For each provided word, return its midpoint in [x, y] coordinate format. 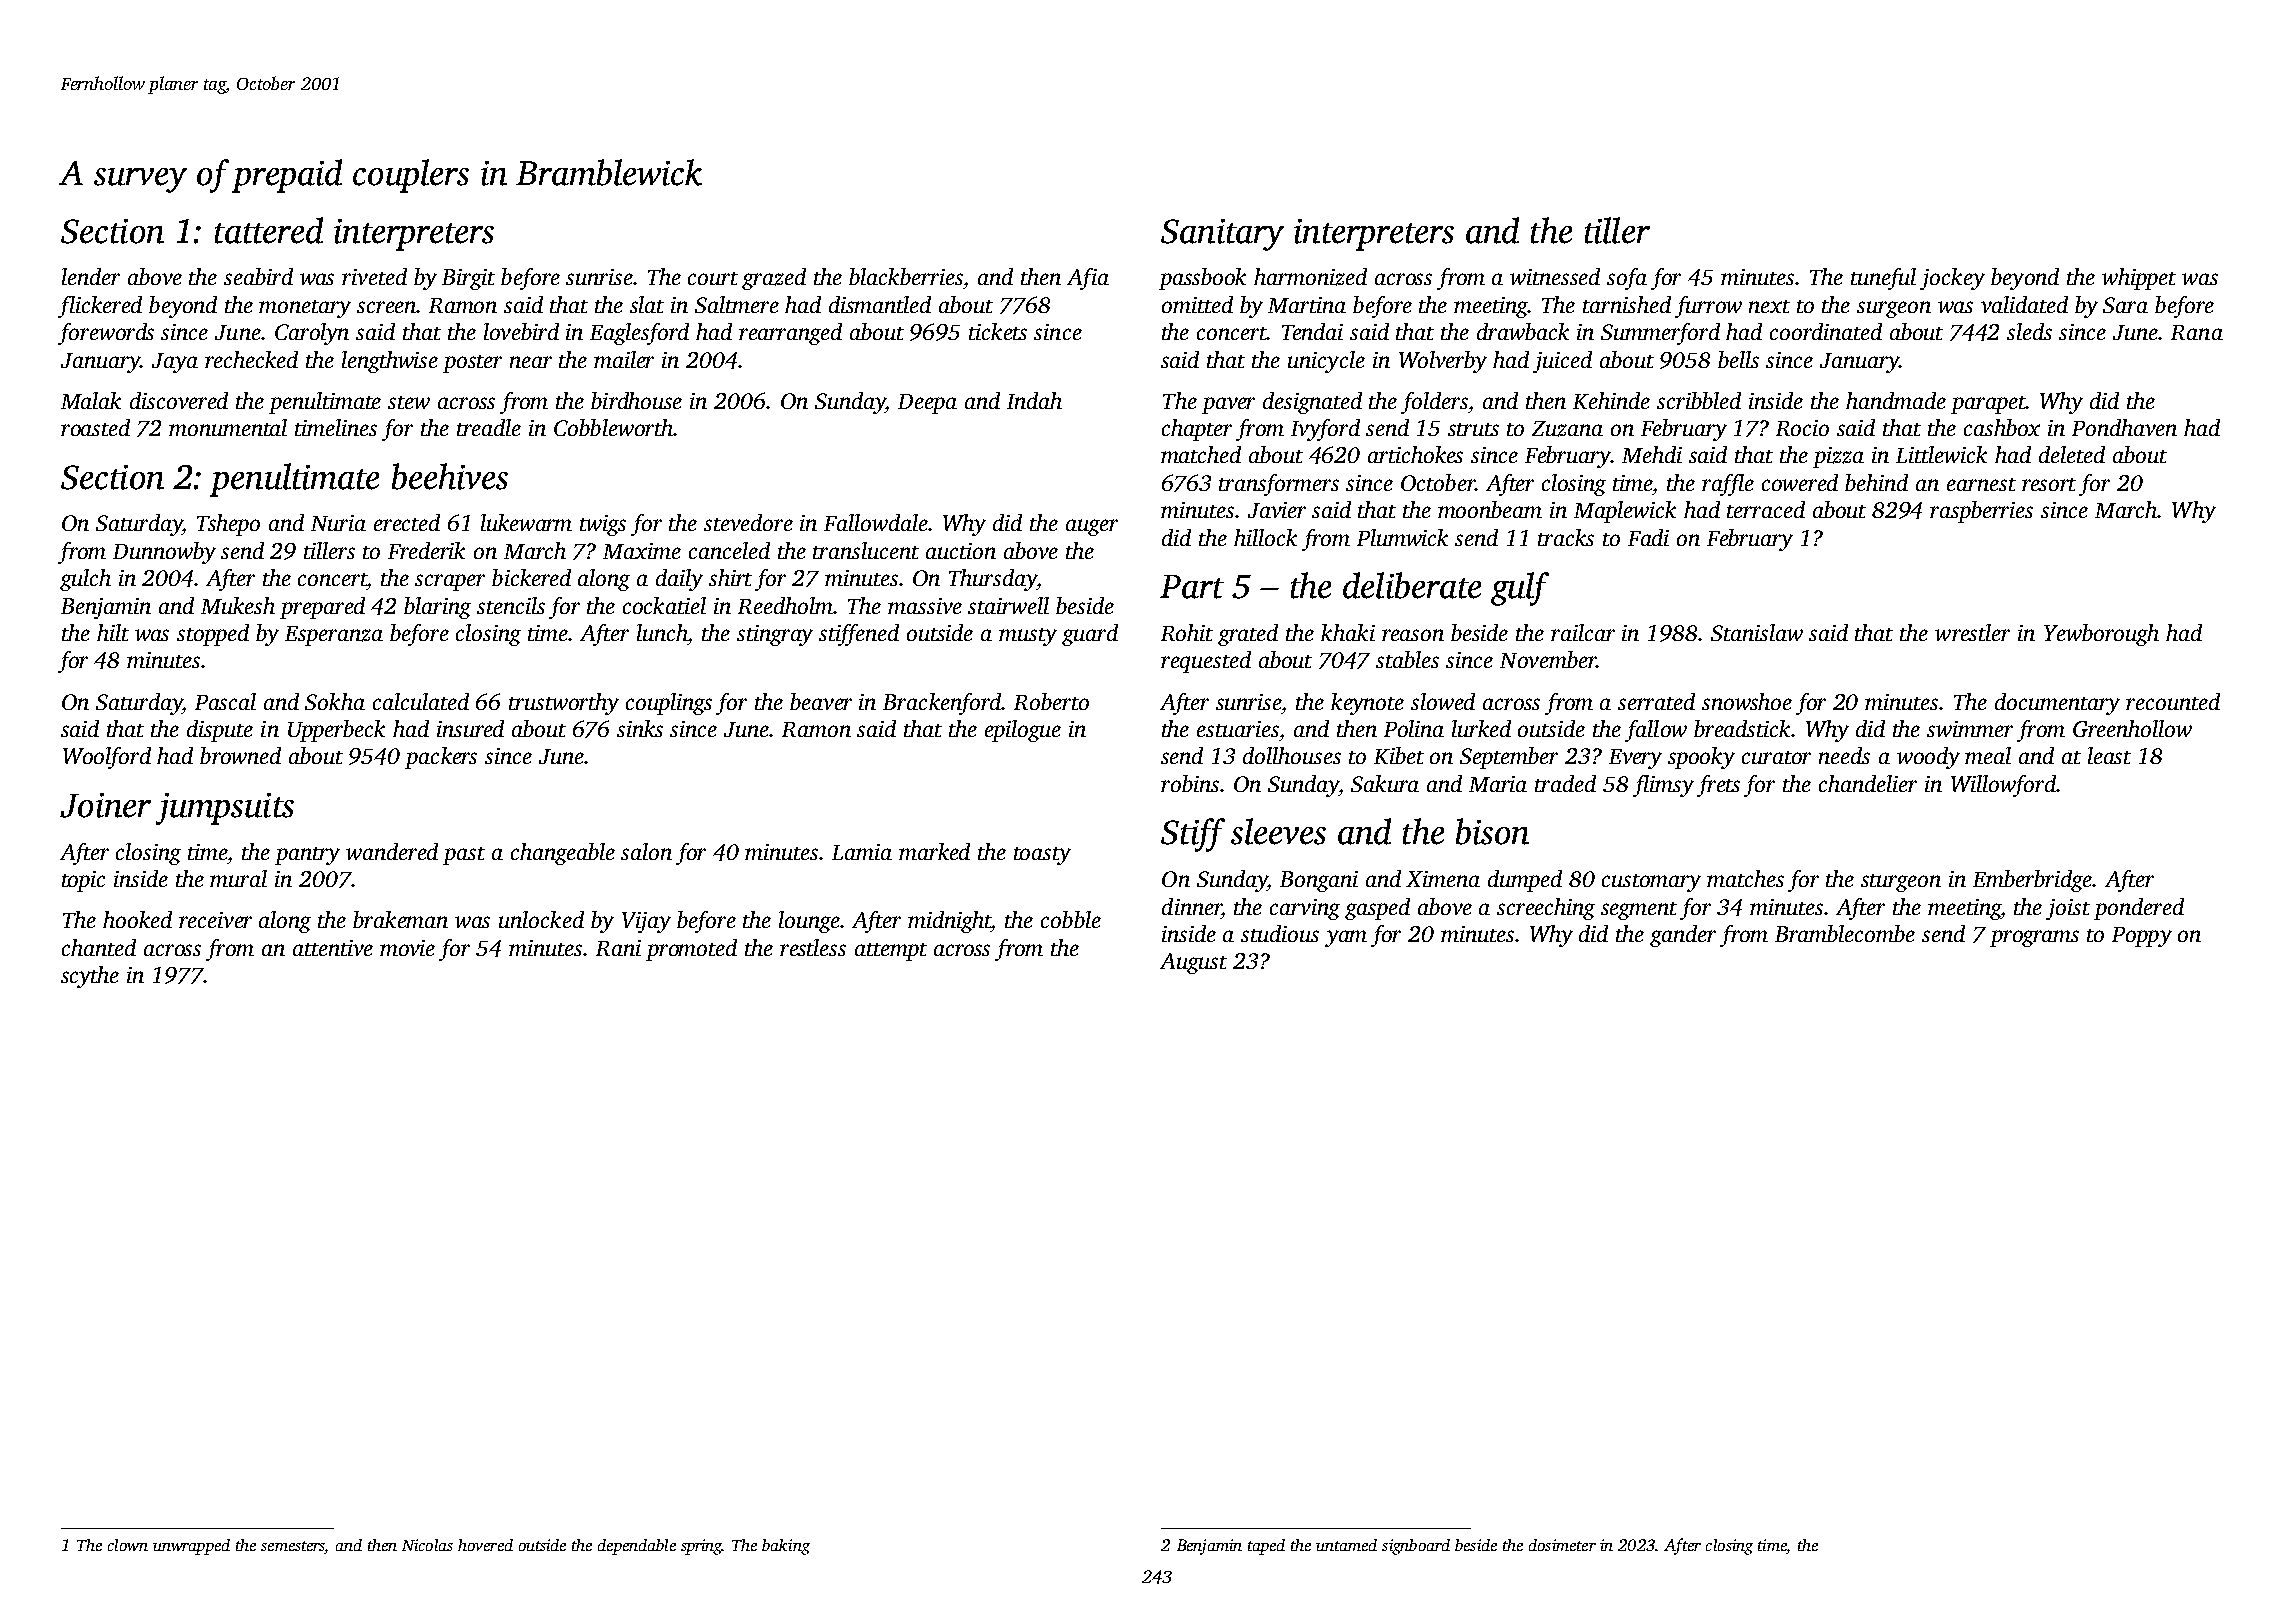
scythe [90, 977]
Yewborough [2101, 635]
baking [786, 1547]
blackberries [906, 276]
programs [2034, 938]
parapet [1988, 405]
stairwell [1008, 605]
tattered [269, 230]
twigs [603, 525]
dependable [637, 1547]
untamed [1346, 1545]
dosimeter [1562, 1545]
